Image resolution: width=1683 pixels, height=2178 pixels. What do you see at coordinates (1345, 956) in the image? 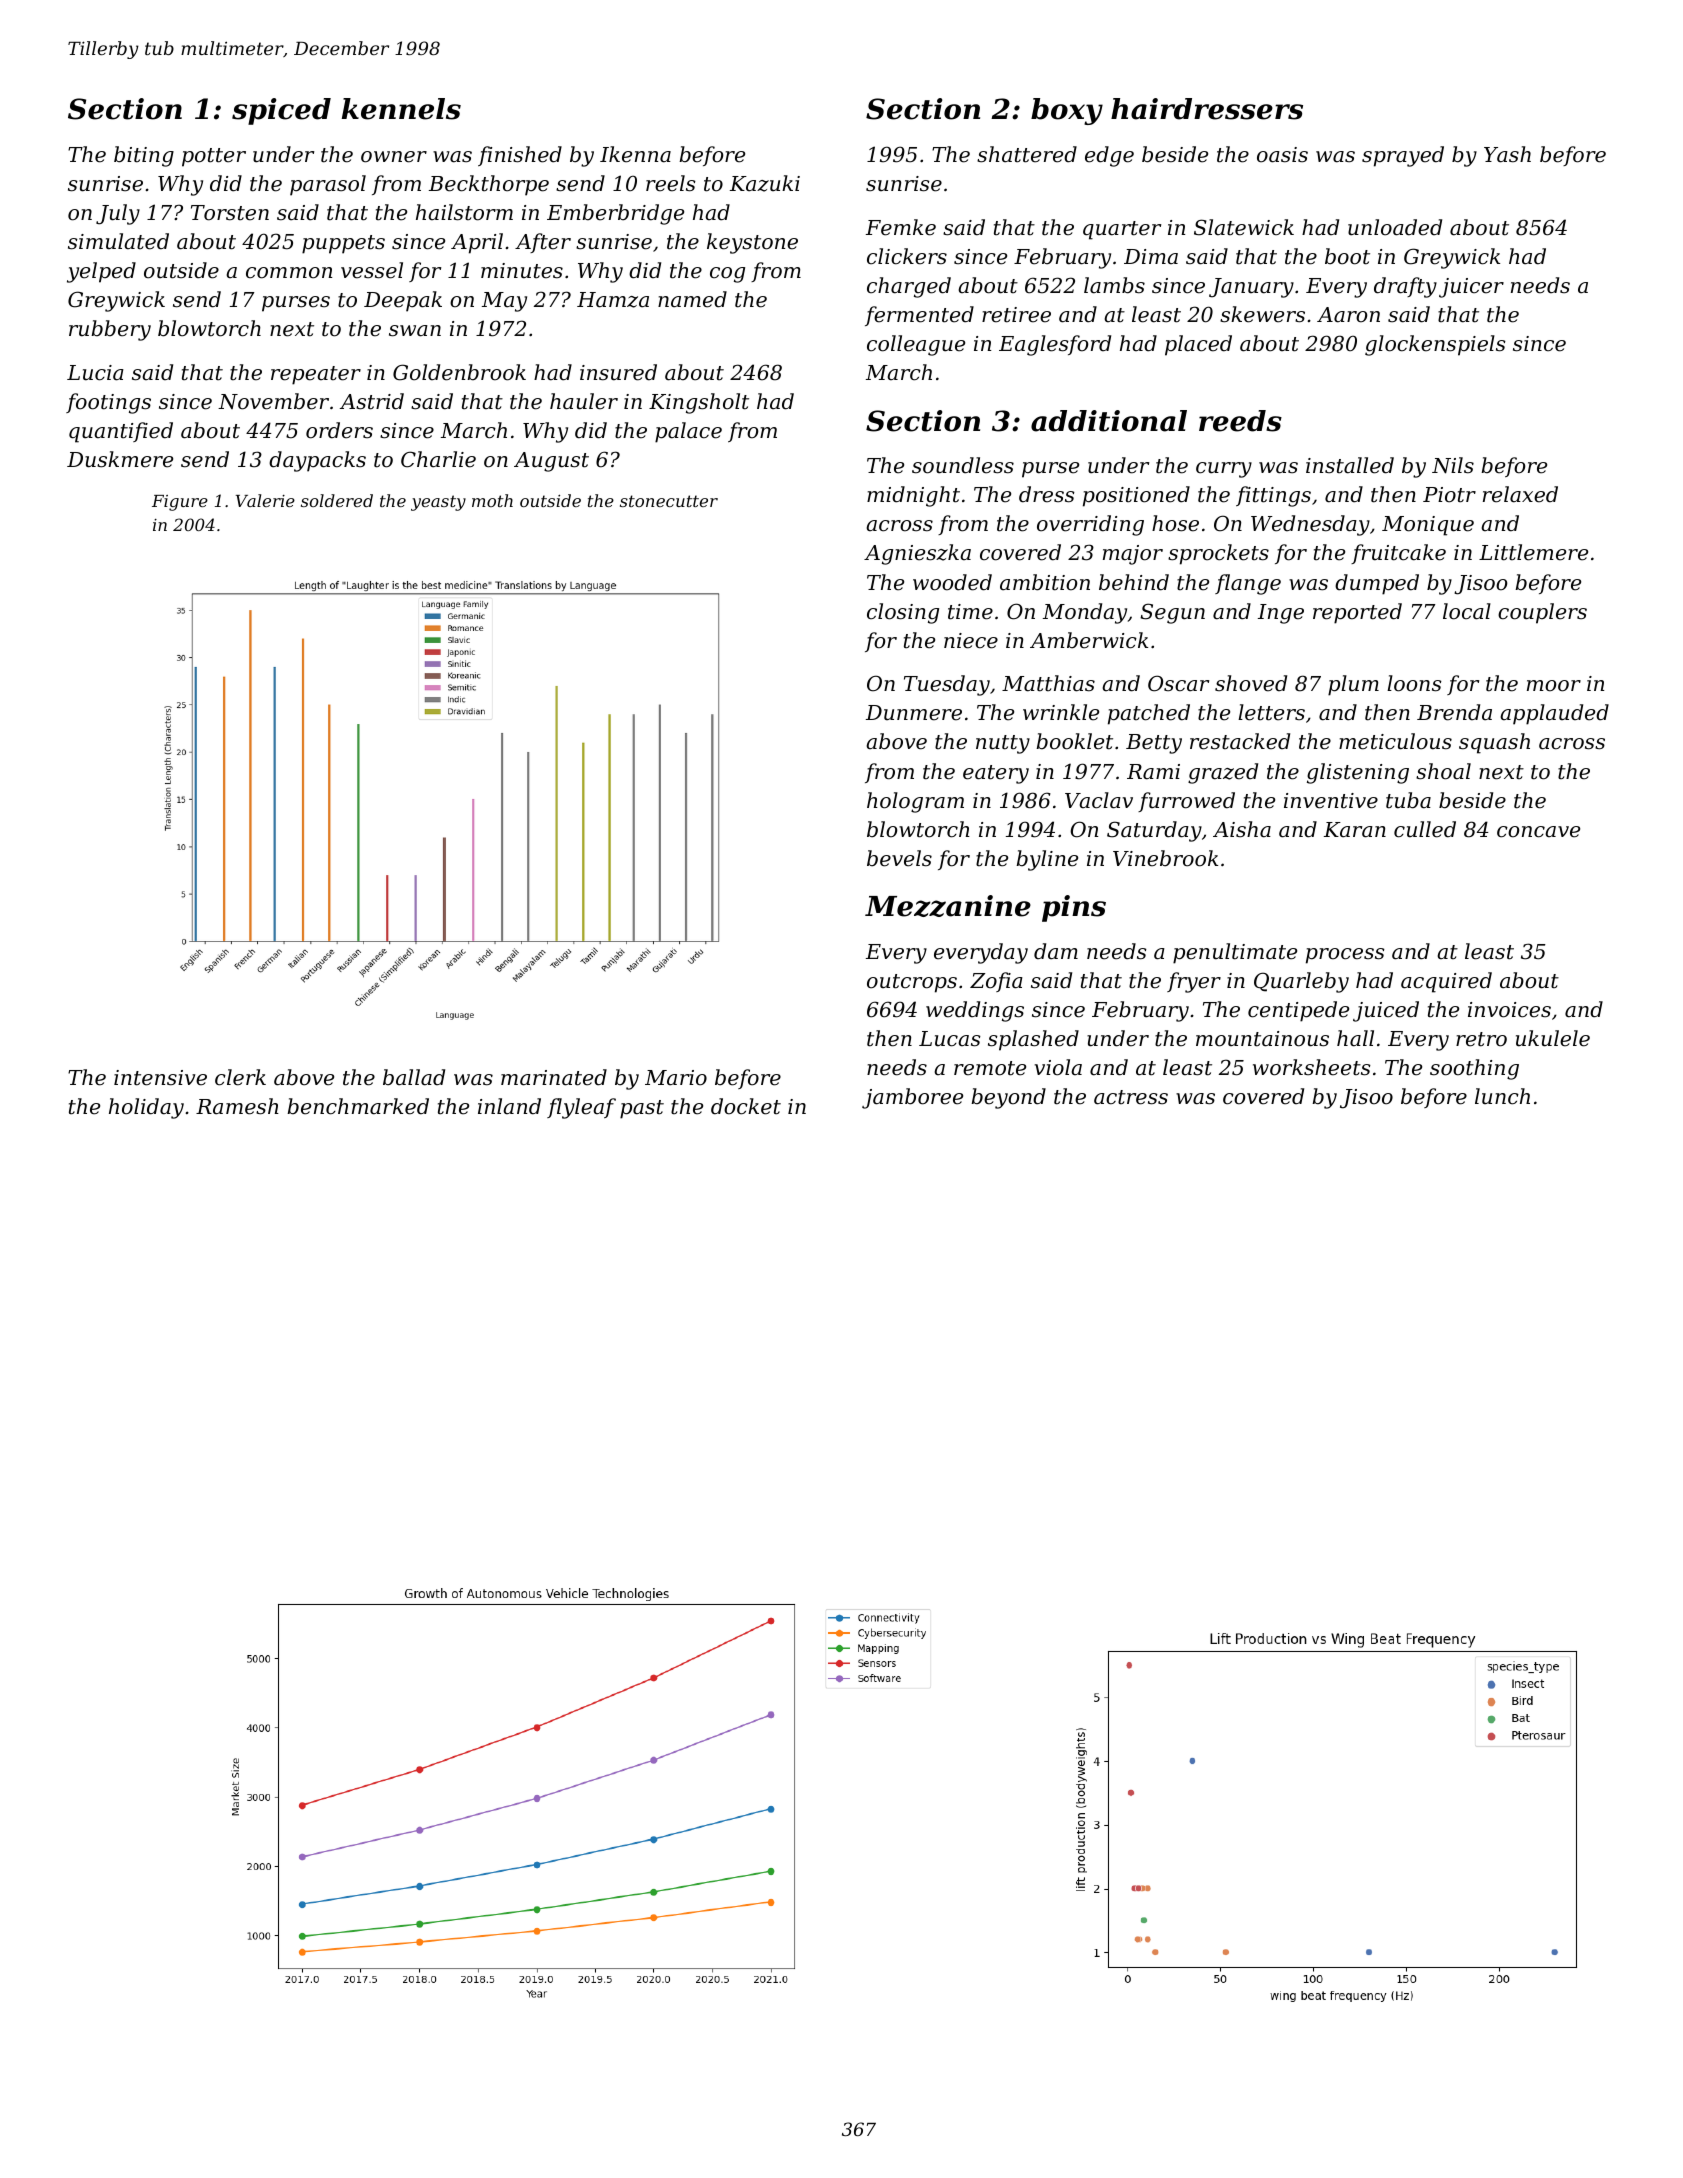
I see `process` at bounding box center [1345, 956].
